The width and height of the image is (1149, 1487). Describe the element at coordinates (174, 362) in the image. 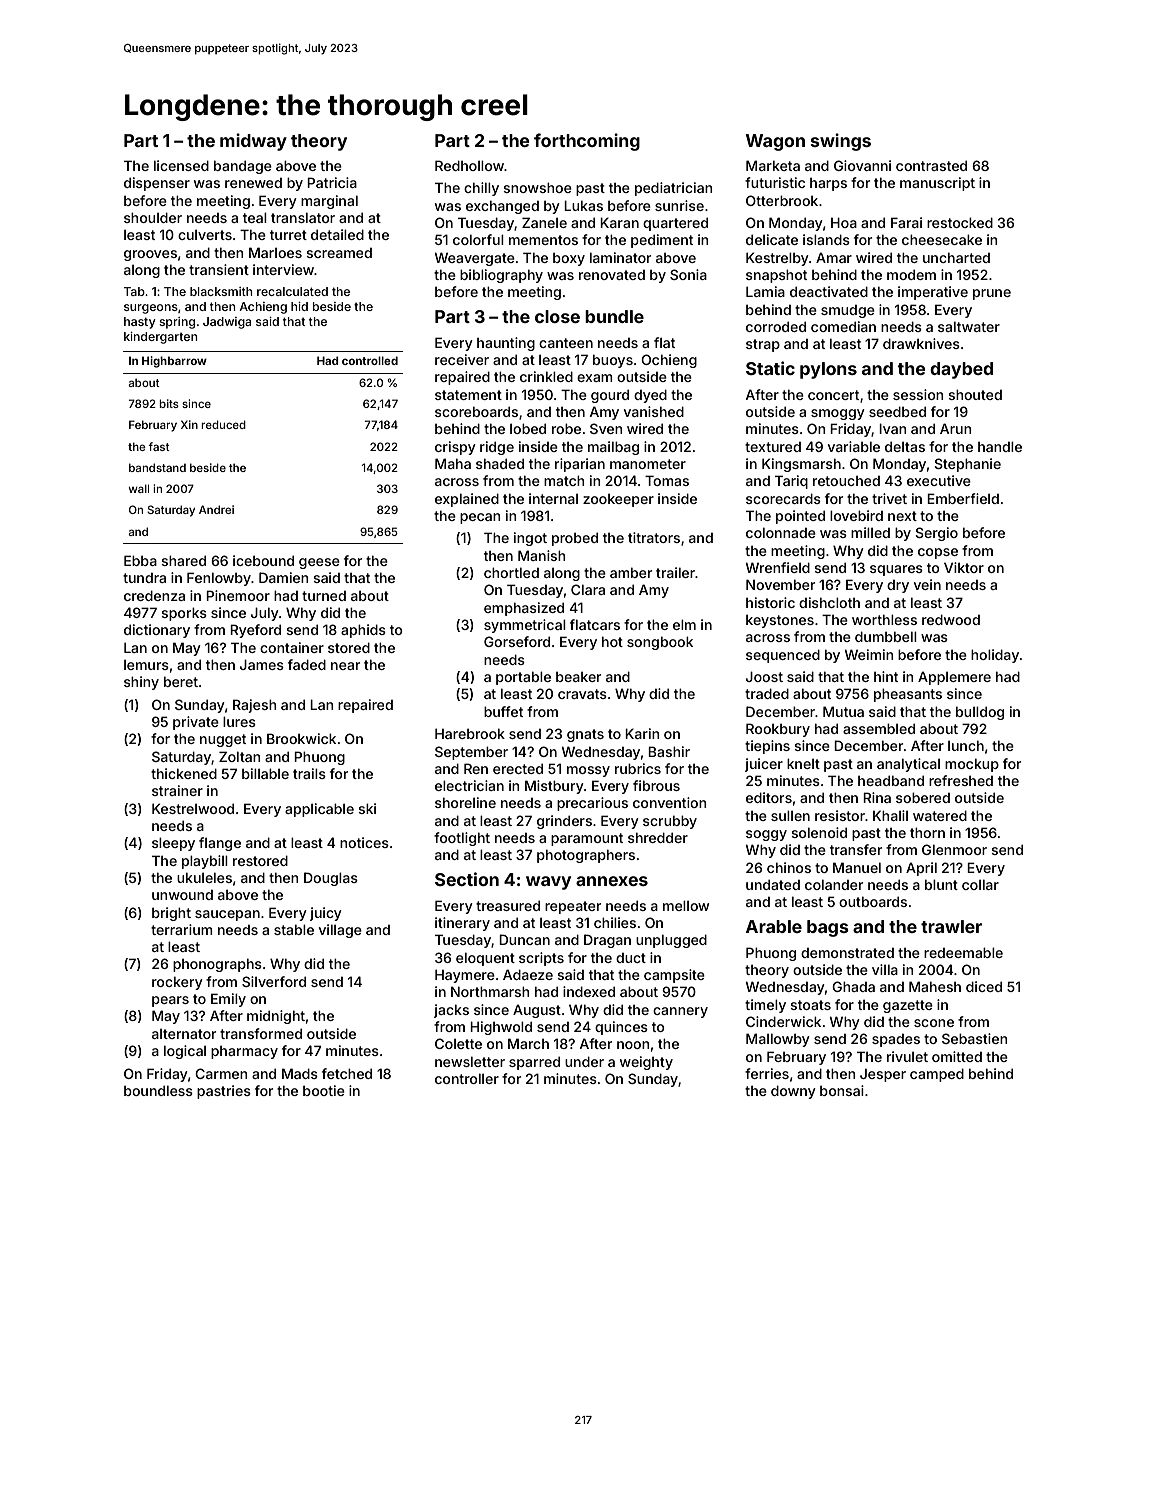

I see `Highbarrow` at that location.
